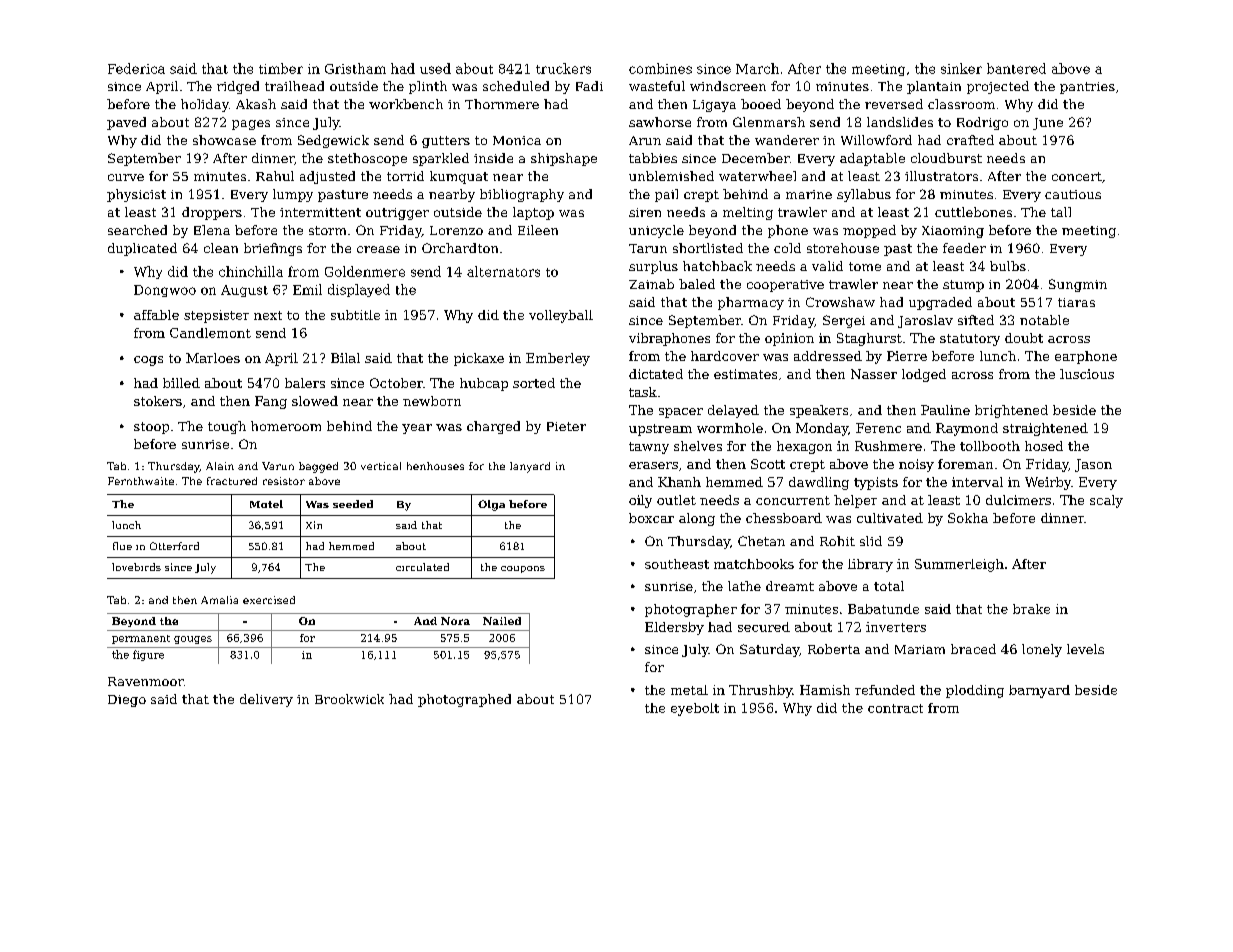 This screenshot has height=952, width=1233. Describe the element at coordinates (924, 375) in the screenshot. I see `lodged` at that location.
